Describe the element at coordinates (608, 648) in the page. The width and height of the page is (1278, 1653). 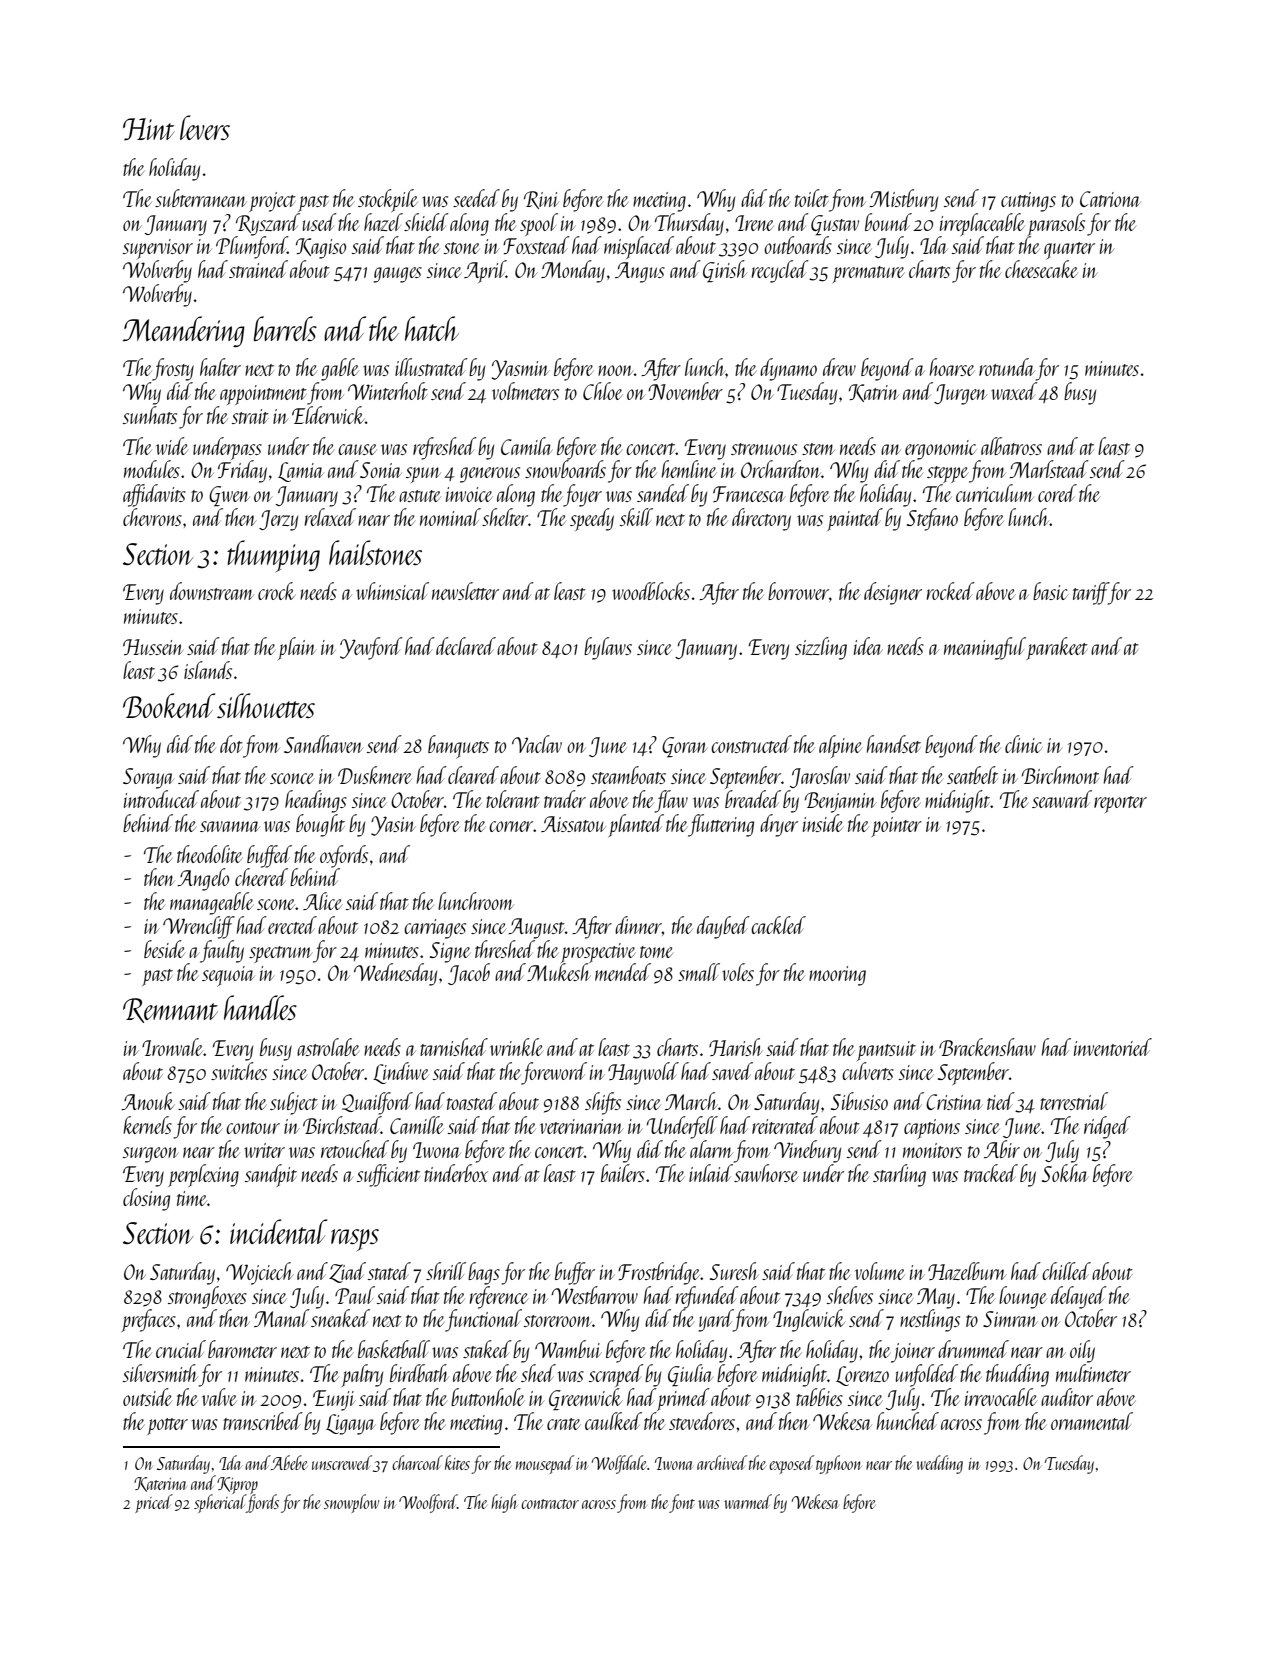
I see `bylaws` at that location.
